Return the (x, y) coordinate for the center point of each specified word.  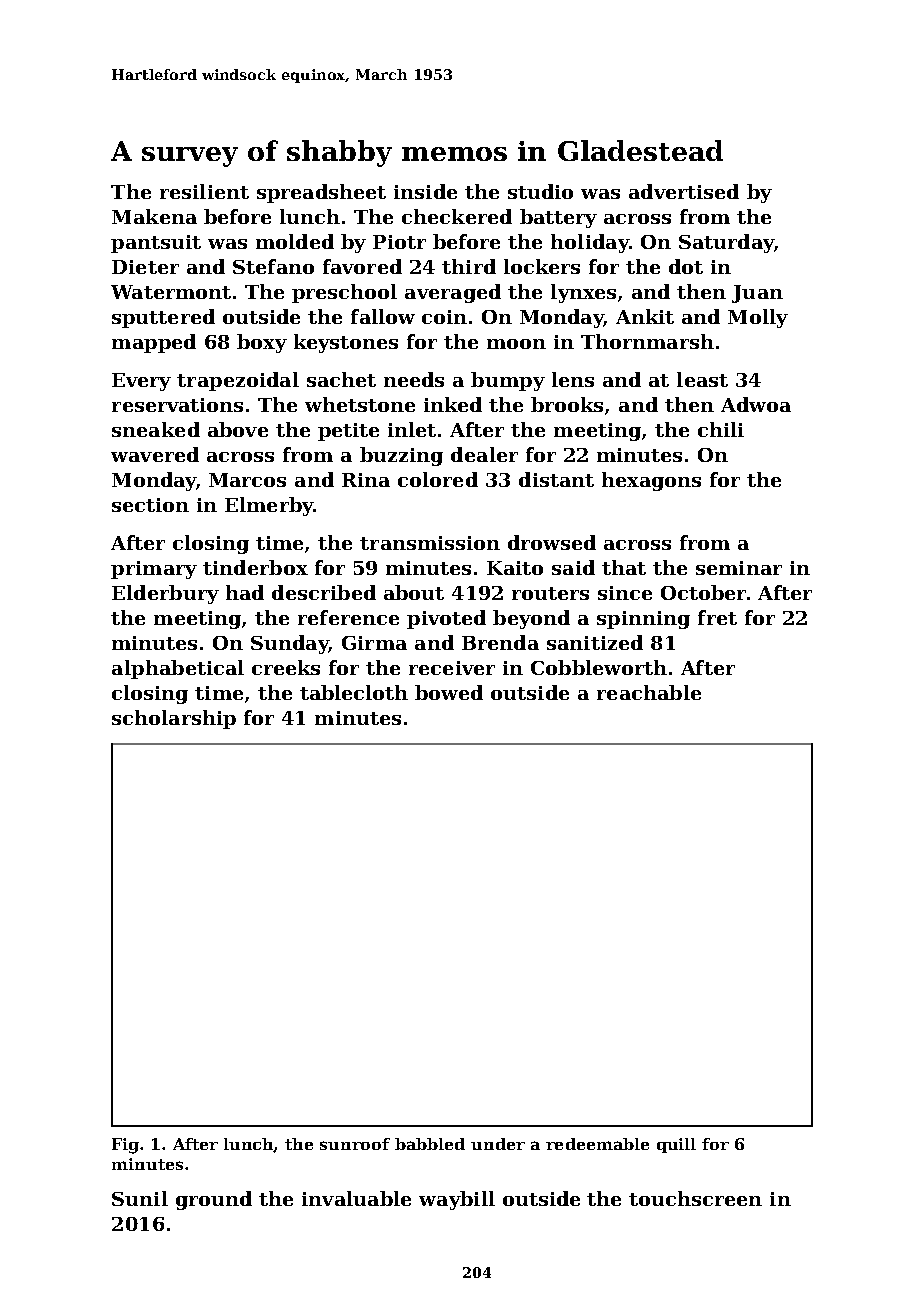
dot (686, 266)
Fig (125, 1146)
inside (425, 191)
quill (676, 1145)
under (498, 1144)
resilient (204, 191)
